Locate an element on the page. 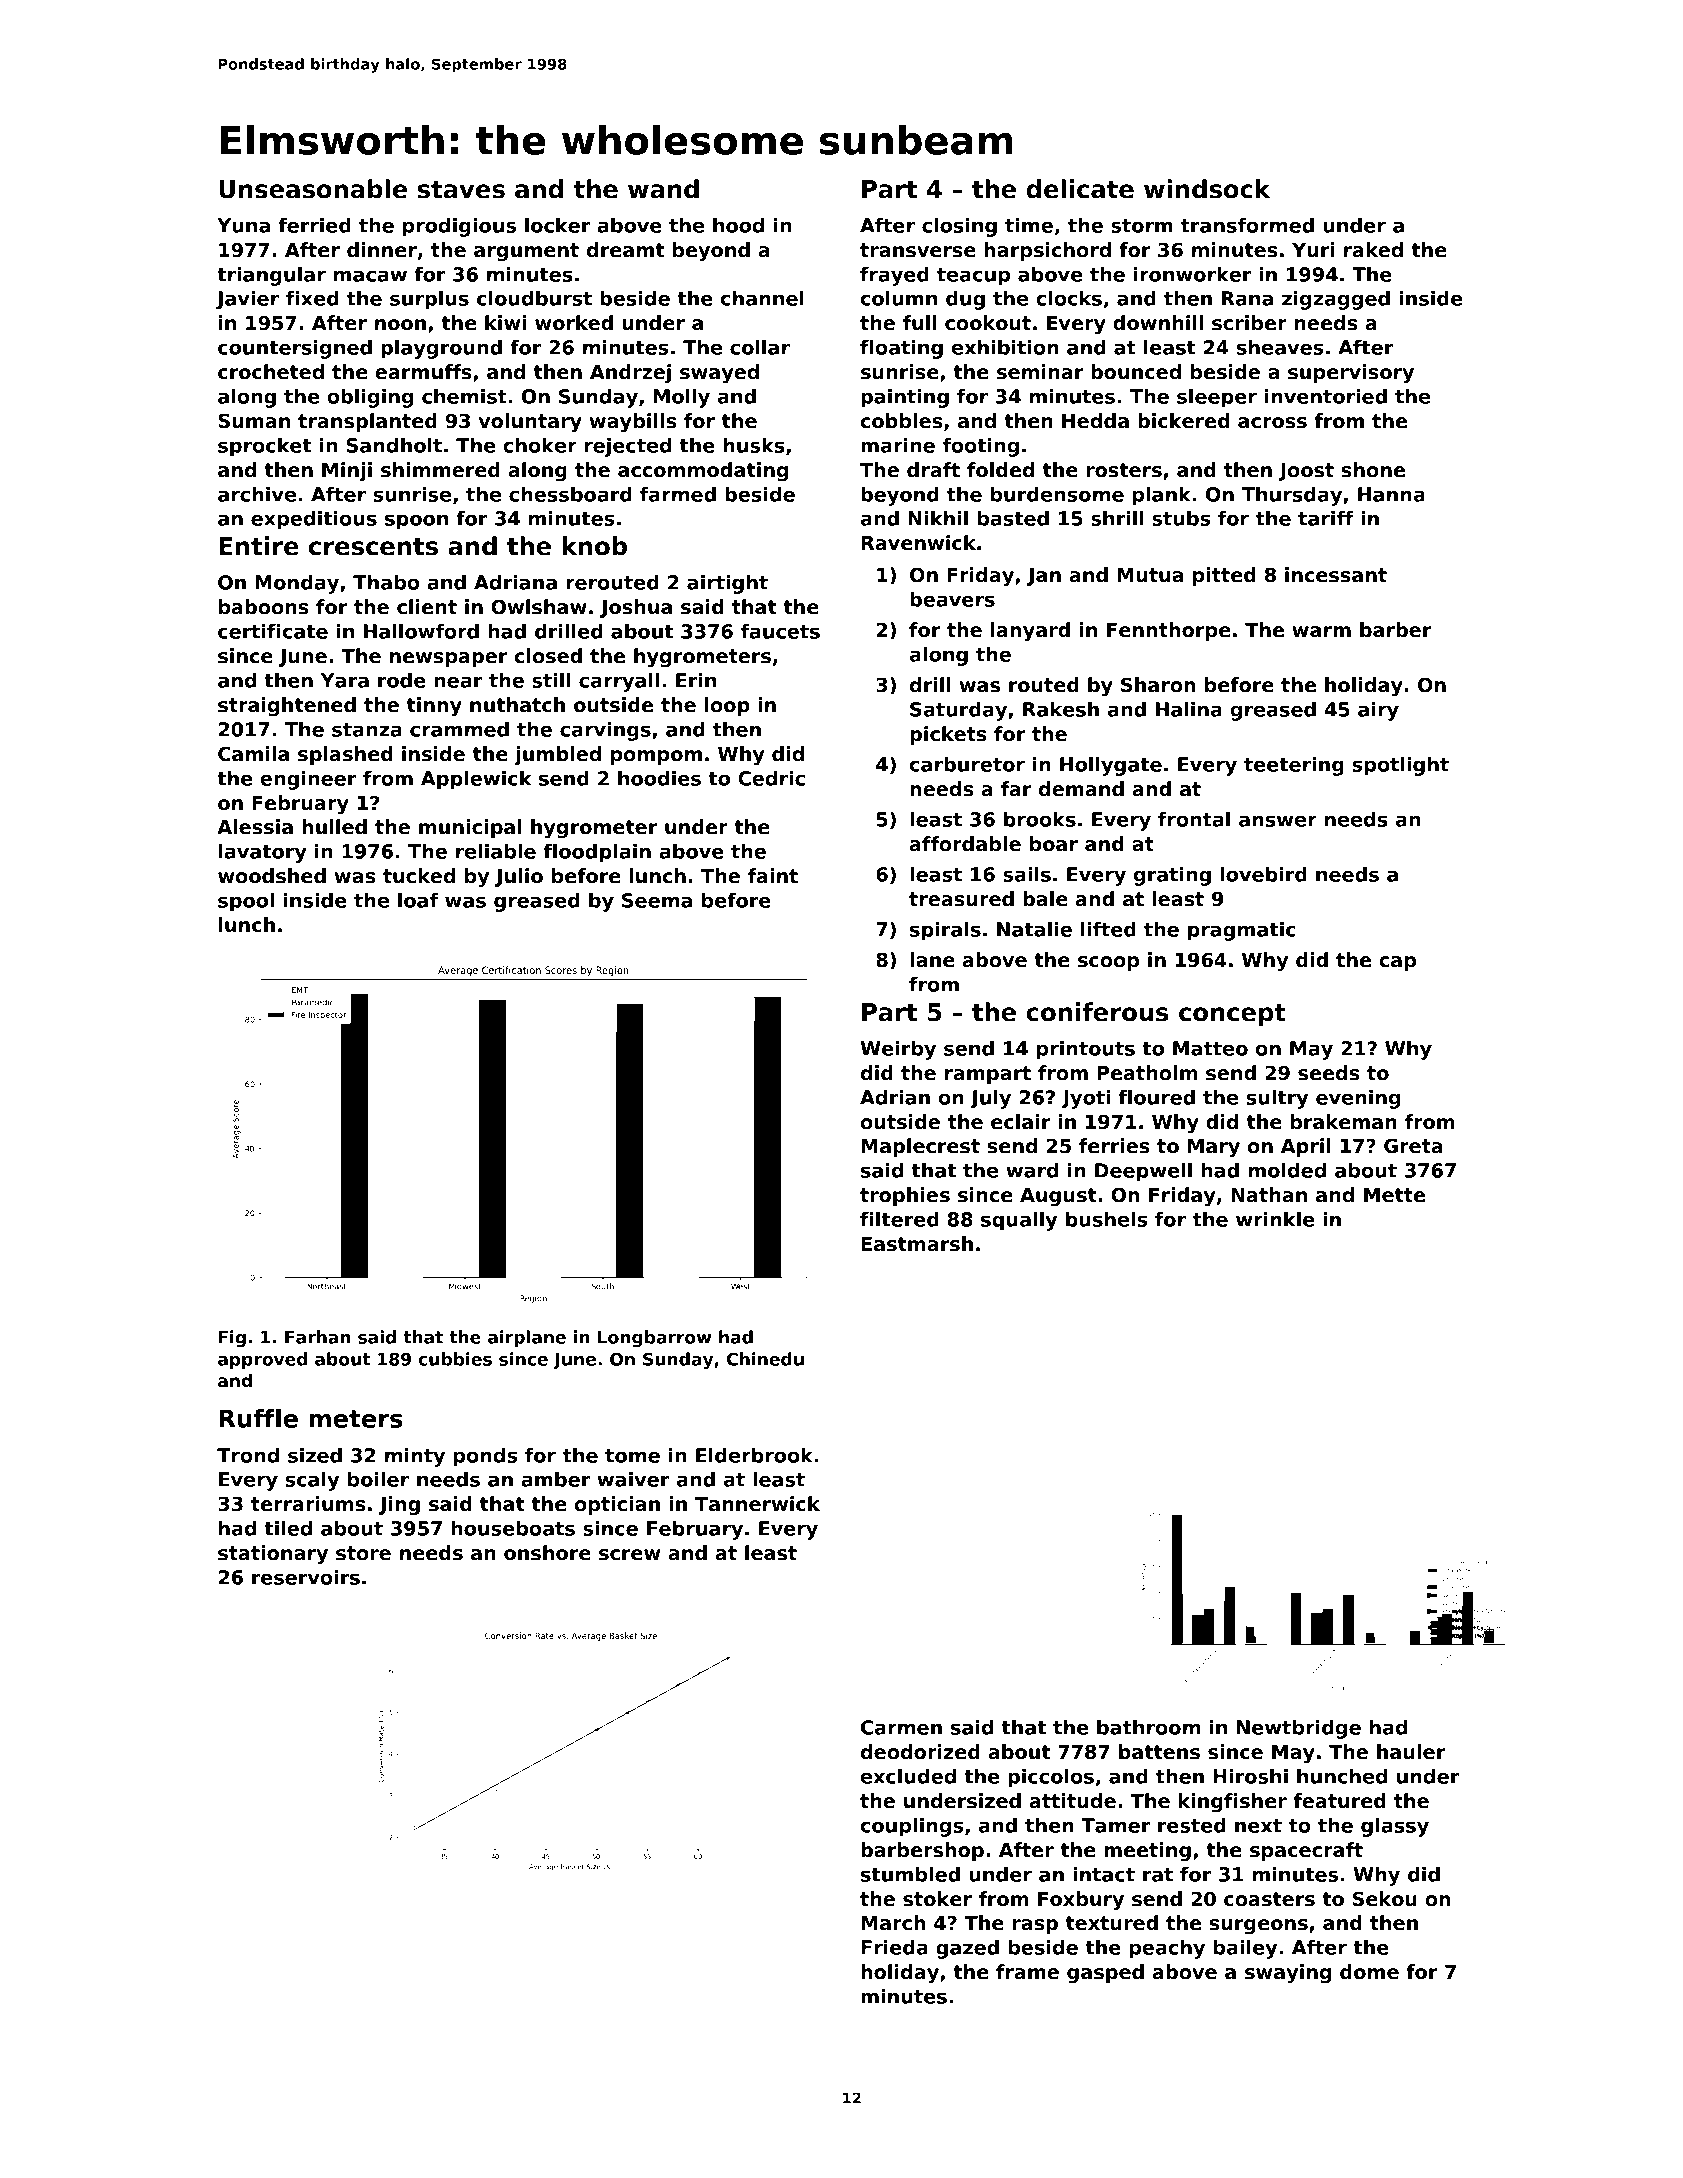 This document has width=1683, height=2178. Frieda is located at coordinates (894, 1947).
